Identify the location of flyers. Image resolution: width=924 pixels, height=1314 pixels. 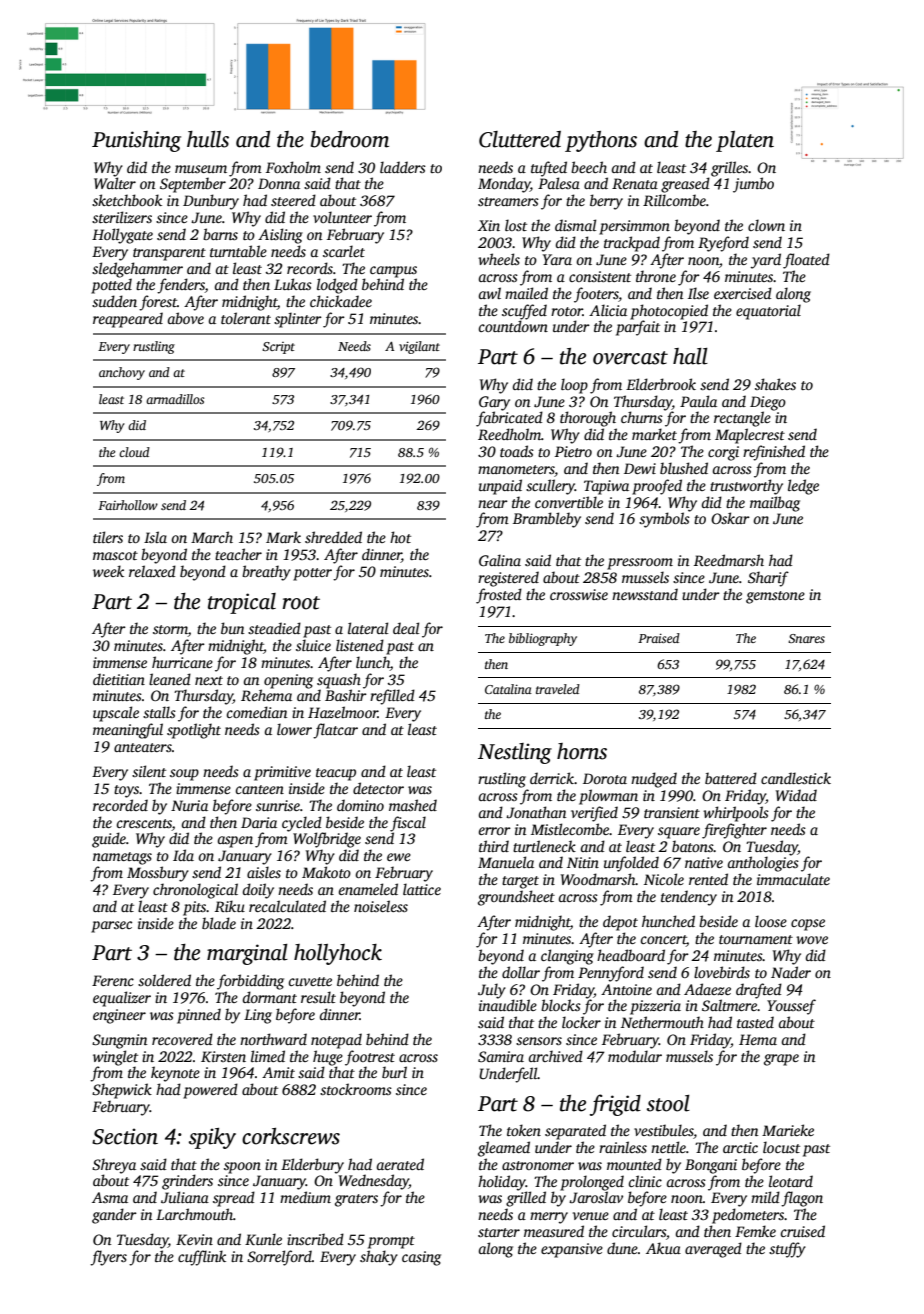
(108, 1258).
